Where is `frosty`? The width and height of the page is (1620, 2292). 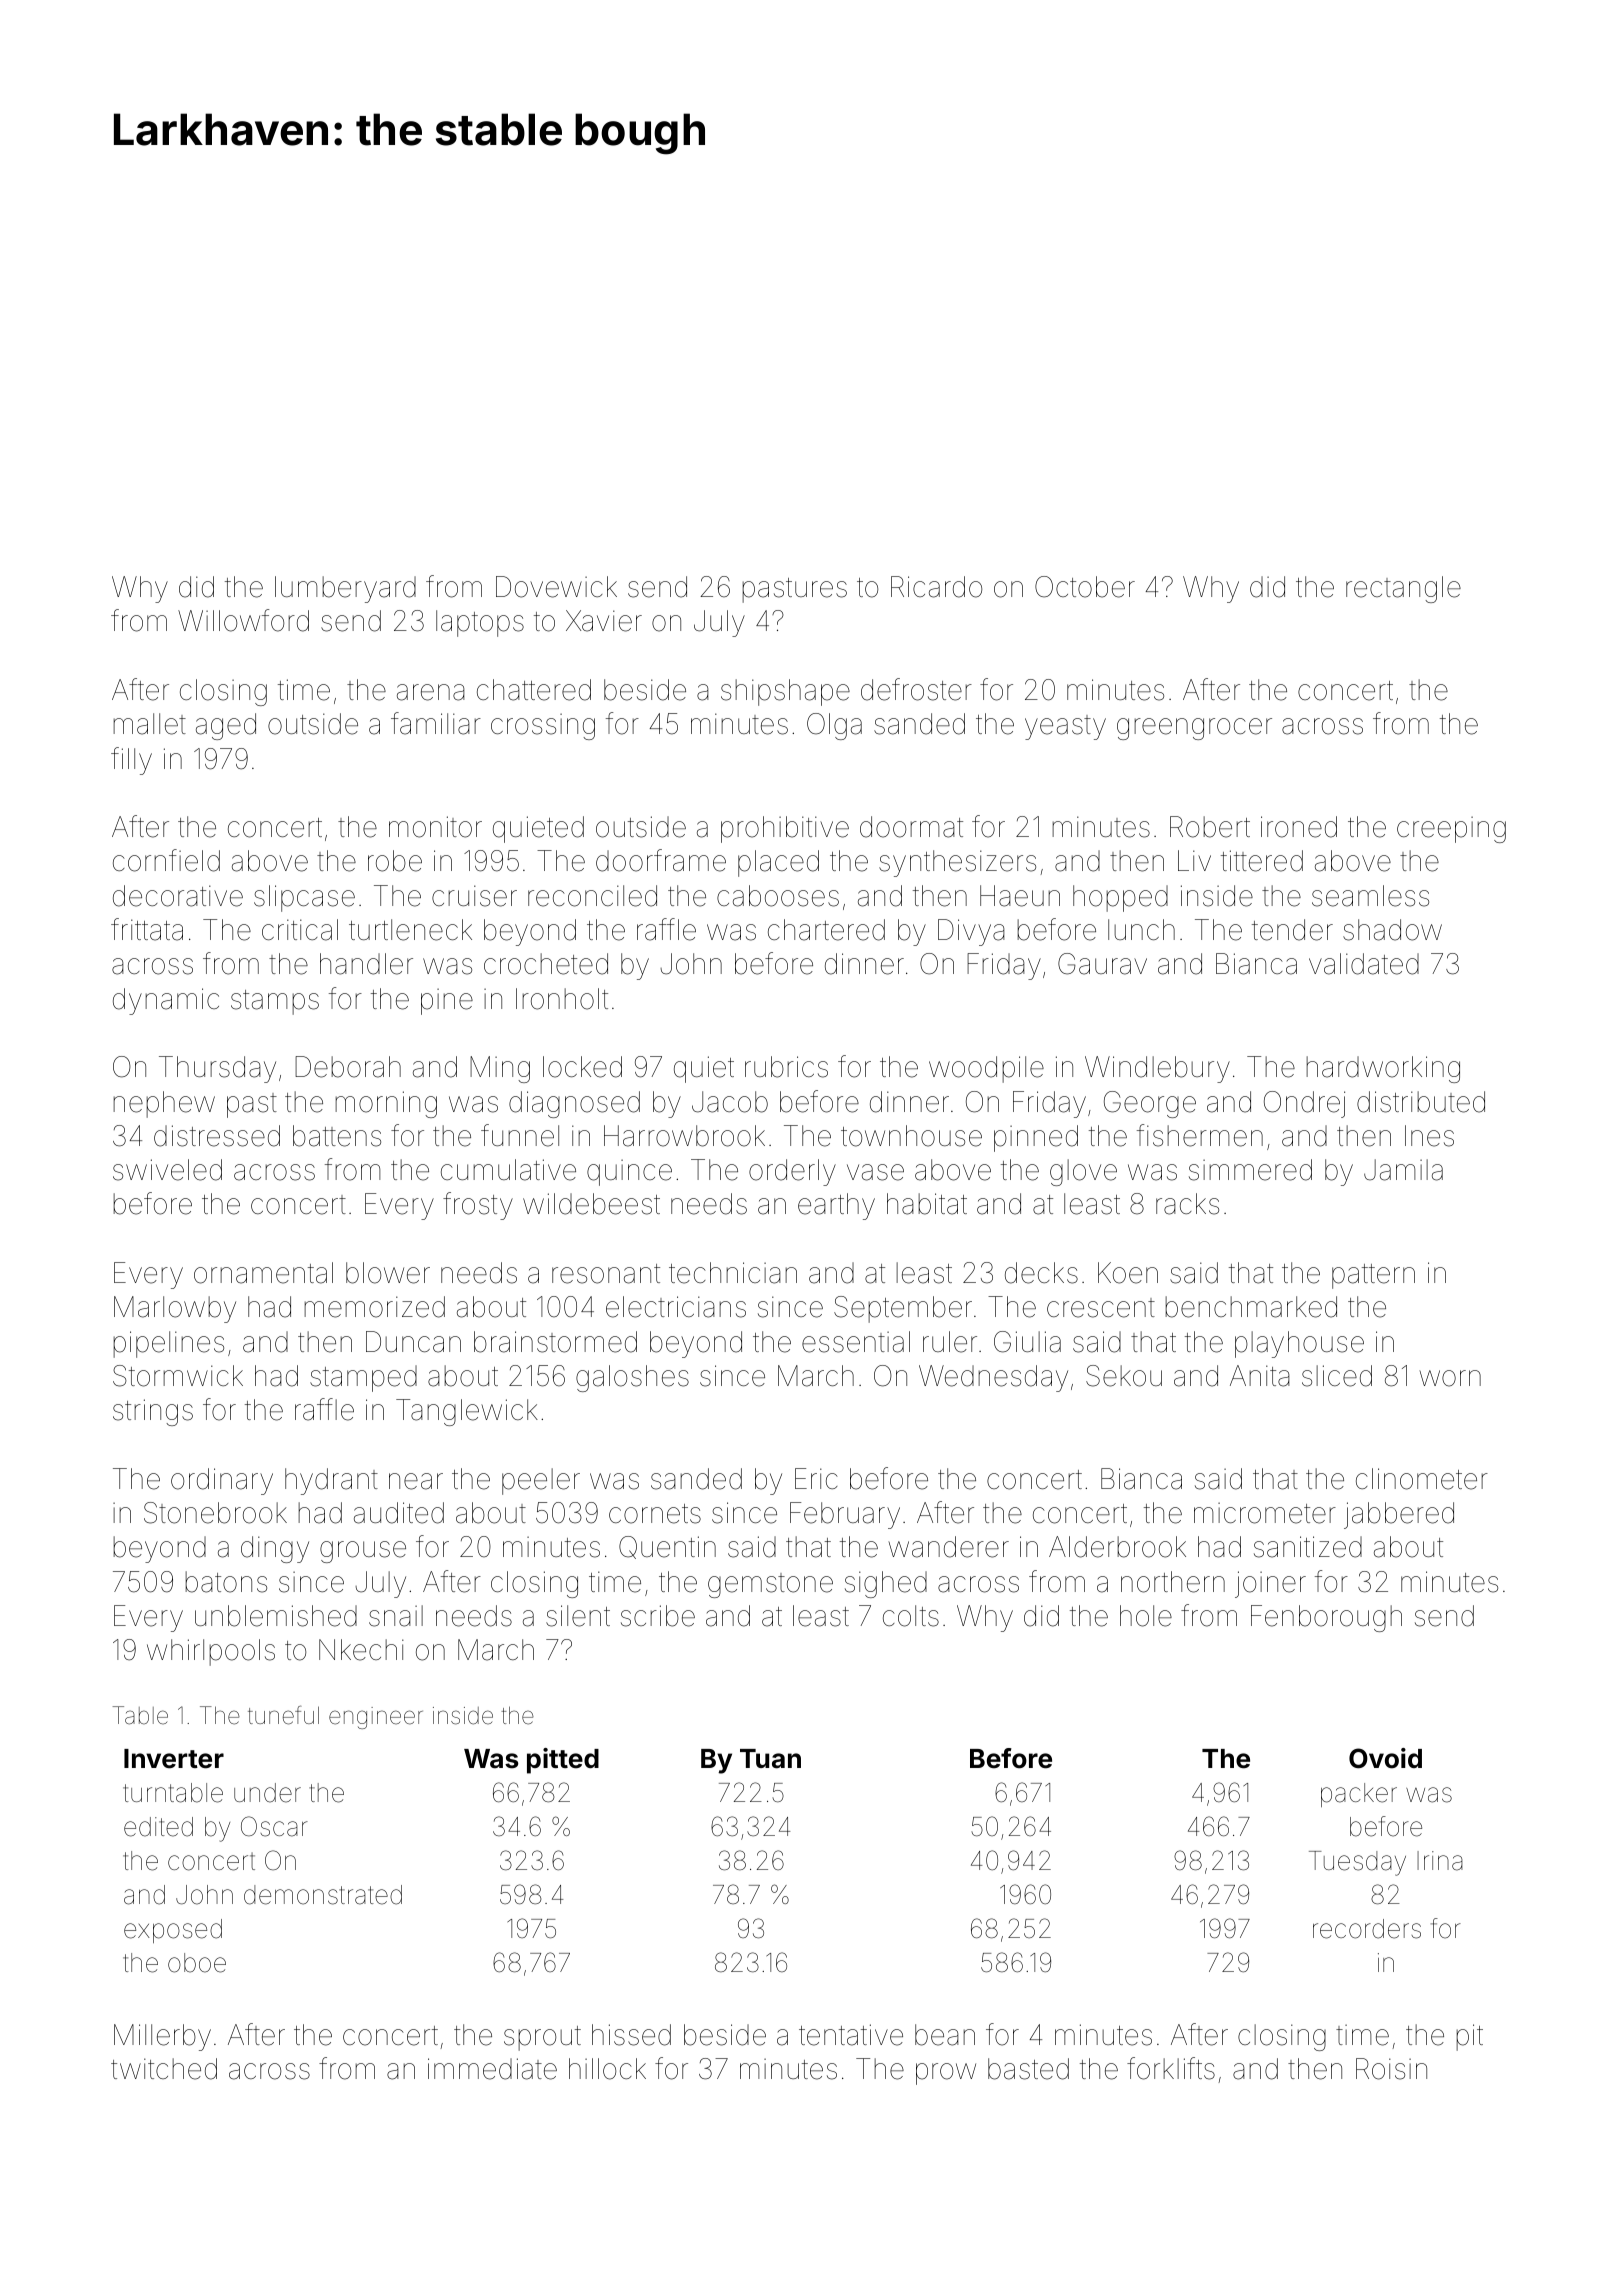
frosty is located at coordinates (478, 1206).
